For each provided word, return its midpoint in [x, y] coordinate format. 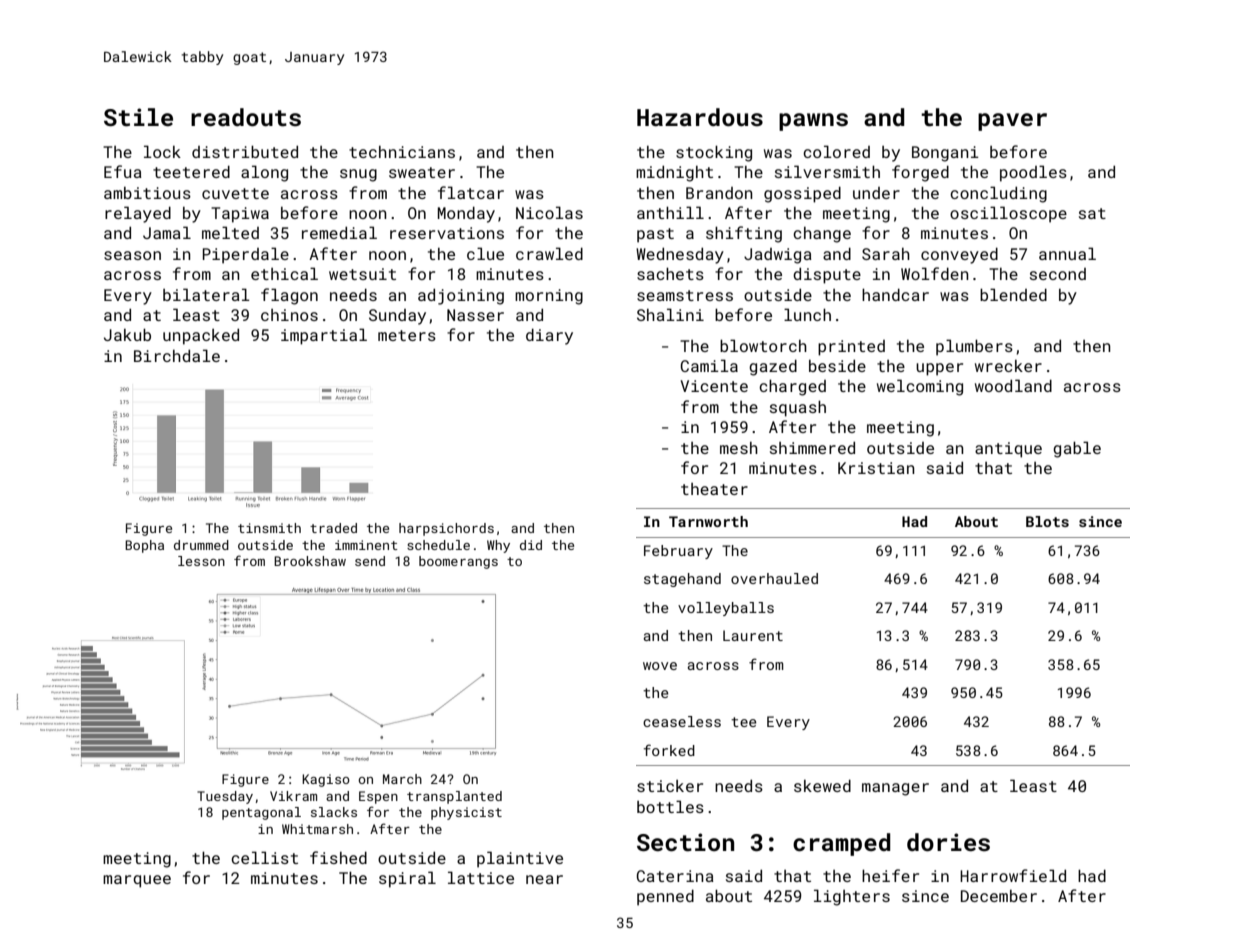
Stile [138, 117]
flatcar [471, 192]
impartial [324, 336]
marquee [137, 881]
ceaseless [682, 721]
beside [837, 365]
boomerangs [458, 562]
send [370, 561]
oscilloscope [1008, 214]
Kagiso [326, 780]
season [132, 255]
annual [1067, 253]
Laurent [753, 635]
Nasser [475, 315]
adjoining [461, 296]
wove [660, 666]
